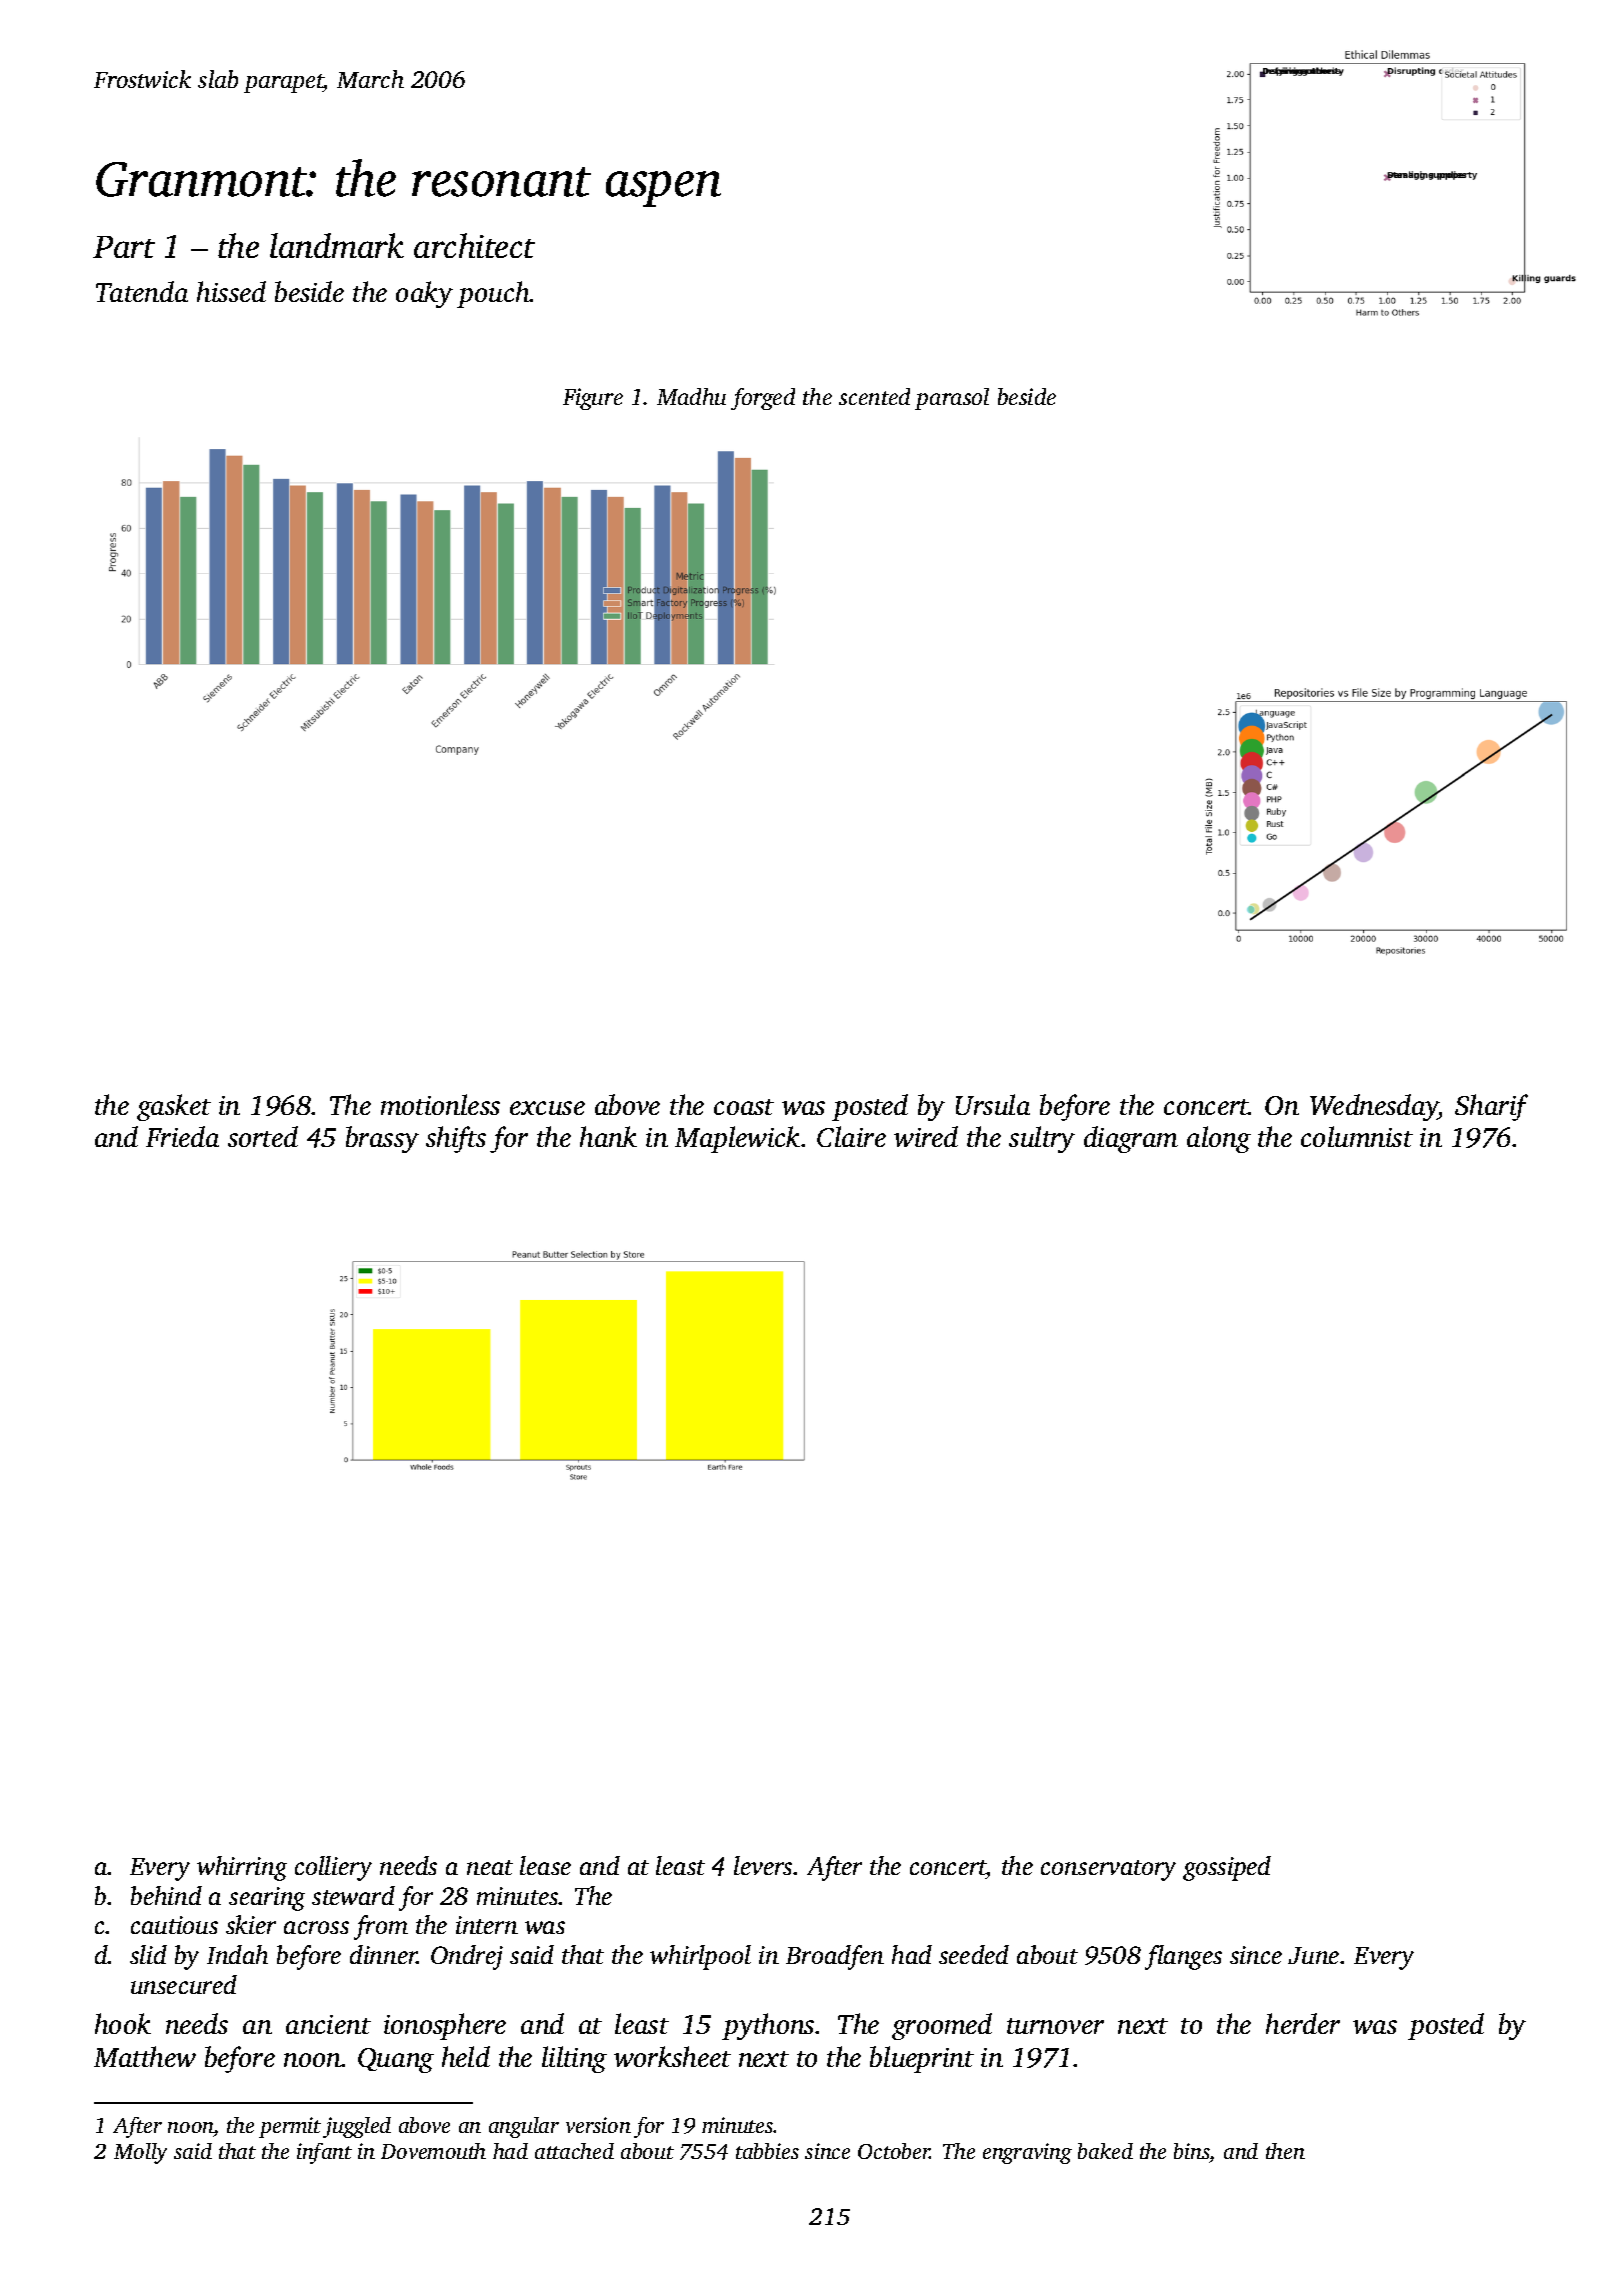 This screenshot has width=1620, height=2292. What do you see at coordinates (142, 291) in the screenshot?
I see `Tatenda` at bounding box center [142, 291].
